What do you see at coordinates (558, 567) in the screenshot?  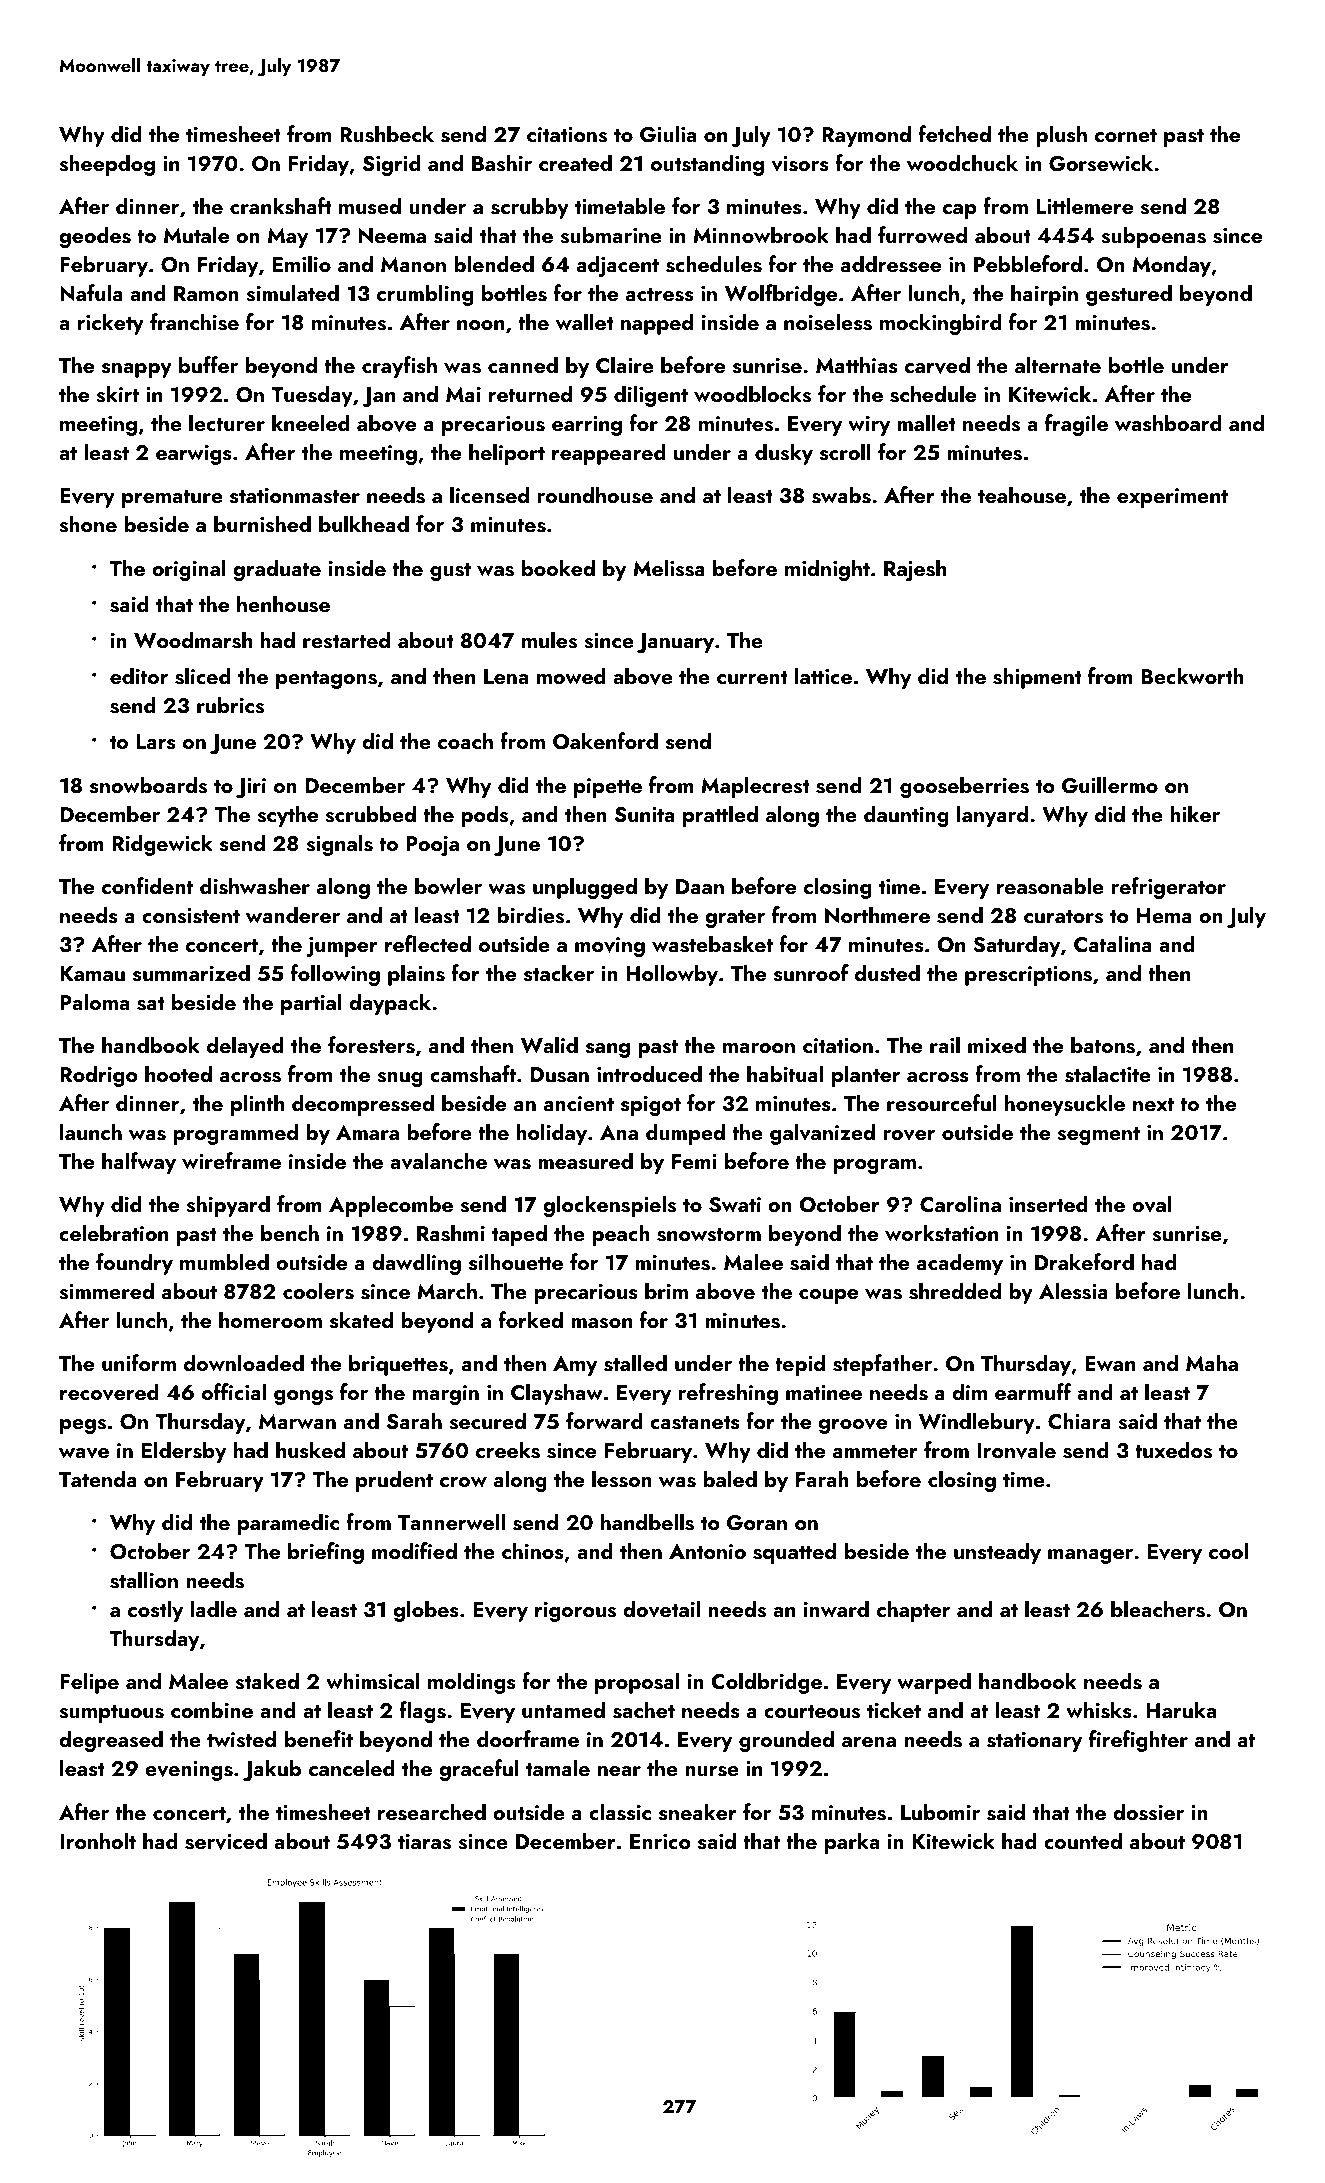 I see `booked` at bounding box center [558, 567].
